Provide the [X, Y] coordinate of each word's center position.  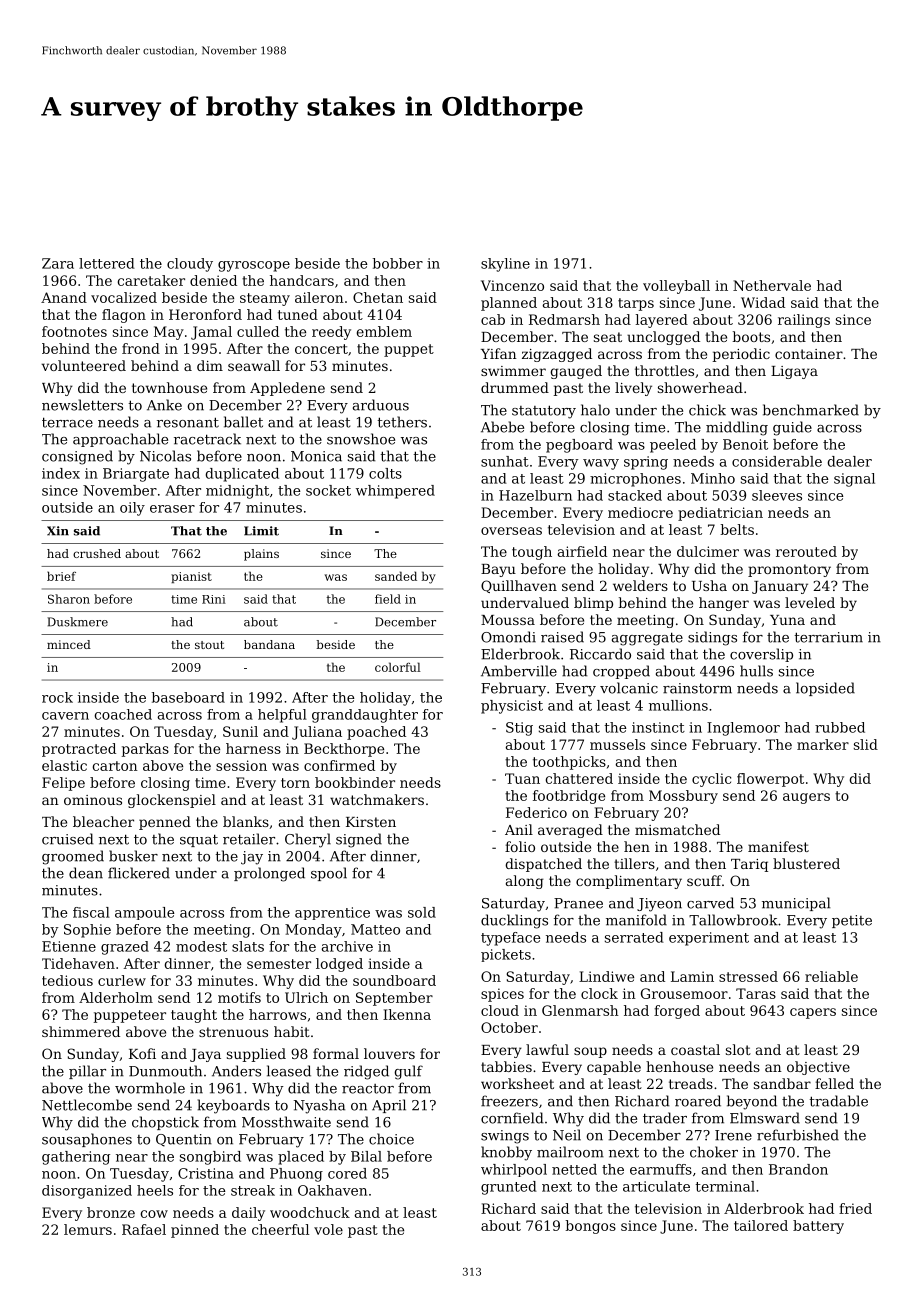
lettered [107, 263]
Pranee [578, 903]
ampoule [145, 913]
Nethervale [772, 285]
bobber [398, 263]
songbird [210, 1158]
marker [823, 744]
